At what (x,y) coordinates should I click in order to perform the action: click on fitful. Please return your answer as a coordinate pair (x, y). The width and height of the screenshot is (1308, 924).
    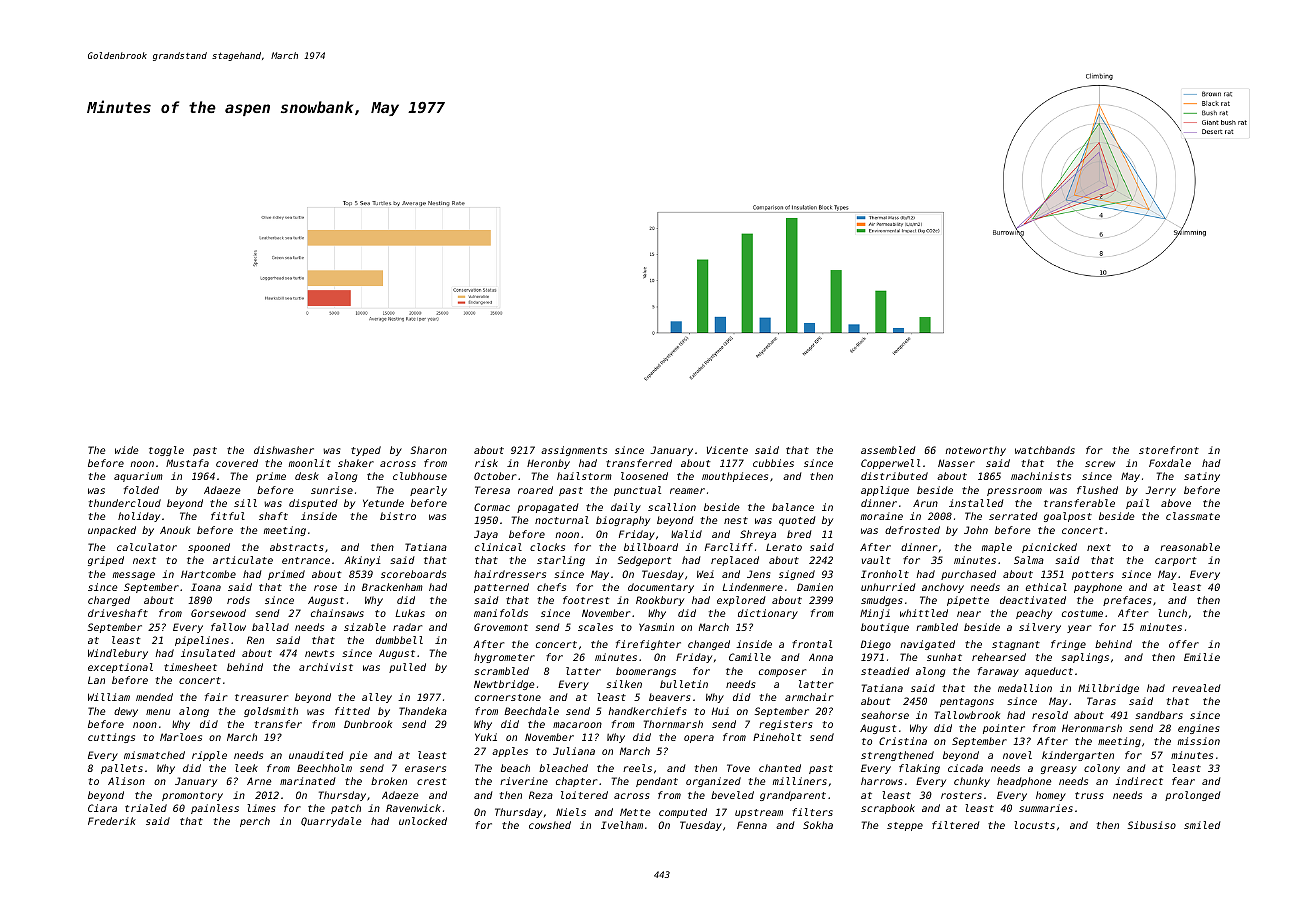
    Looking at the image, I should click on (228, 516).
